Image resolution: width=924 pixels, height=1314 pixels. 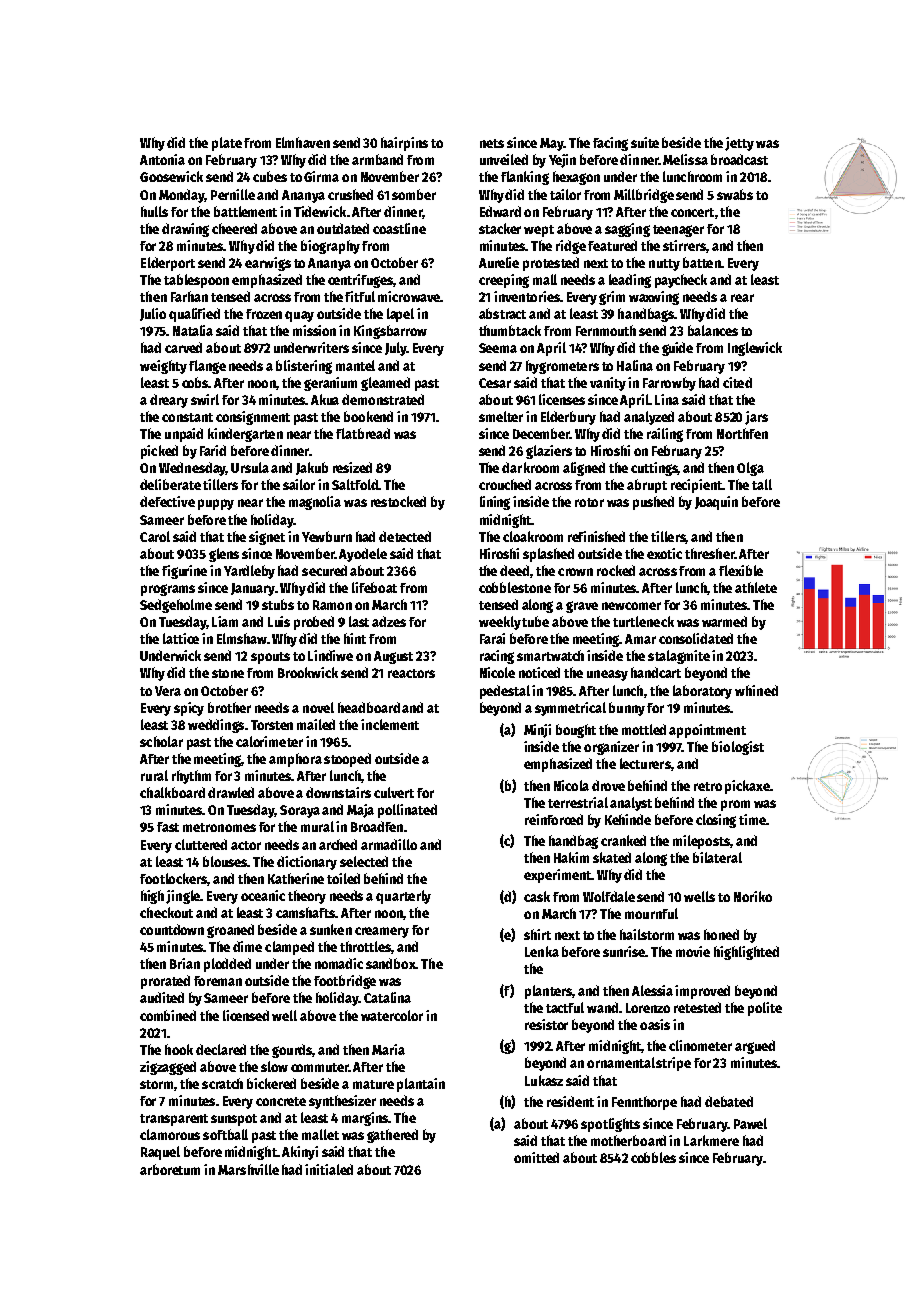 What do you see at coordinates (735, 194) in the page?
I see `swabs` at bounding box center [735, 194].
